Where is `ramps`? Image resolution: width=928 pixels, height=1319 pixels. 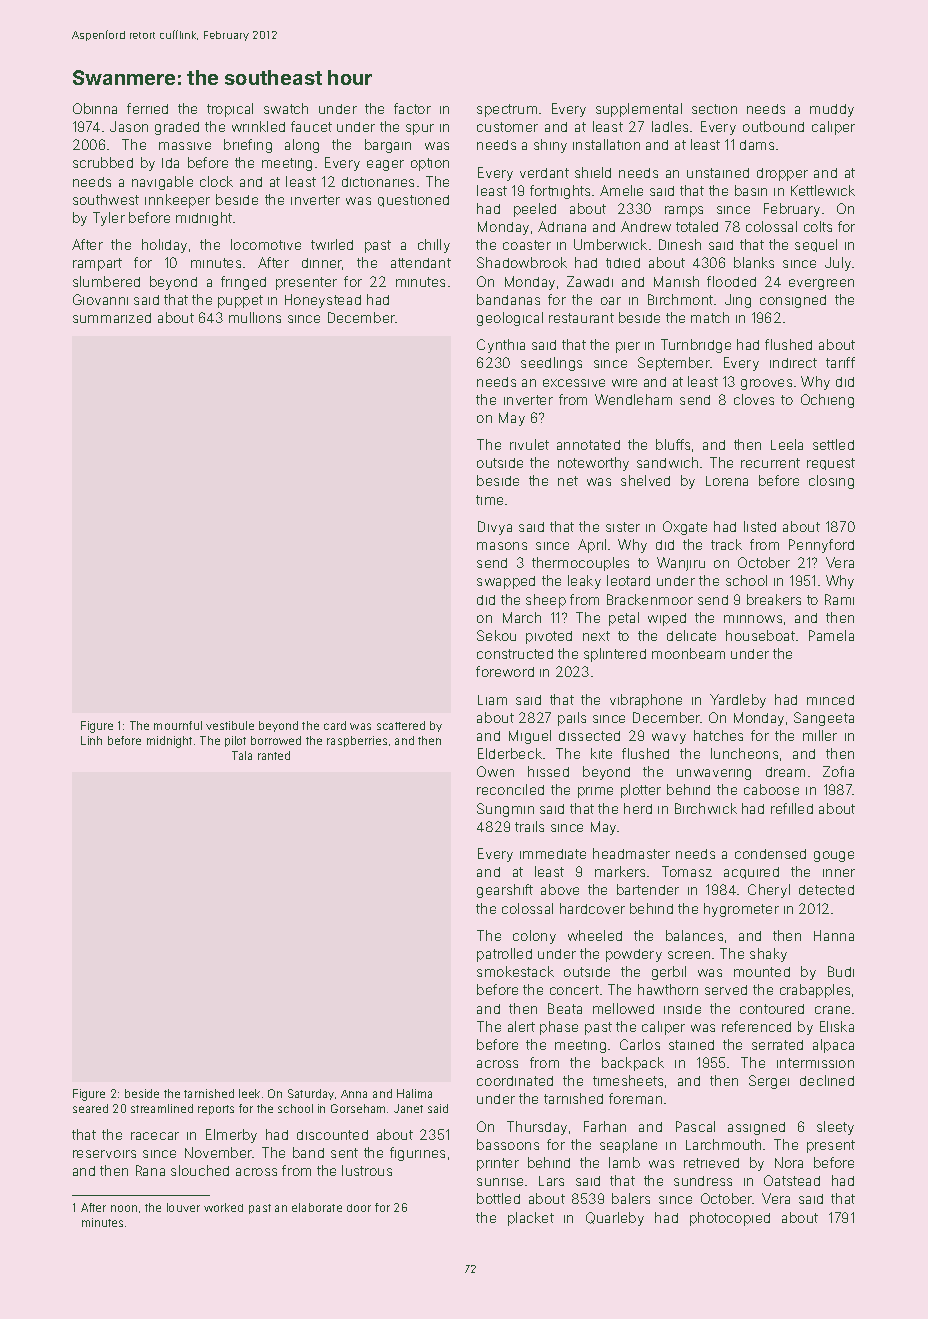 ramps is located at coordinates (684, 211).
